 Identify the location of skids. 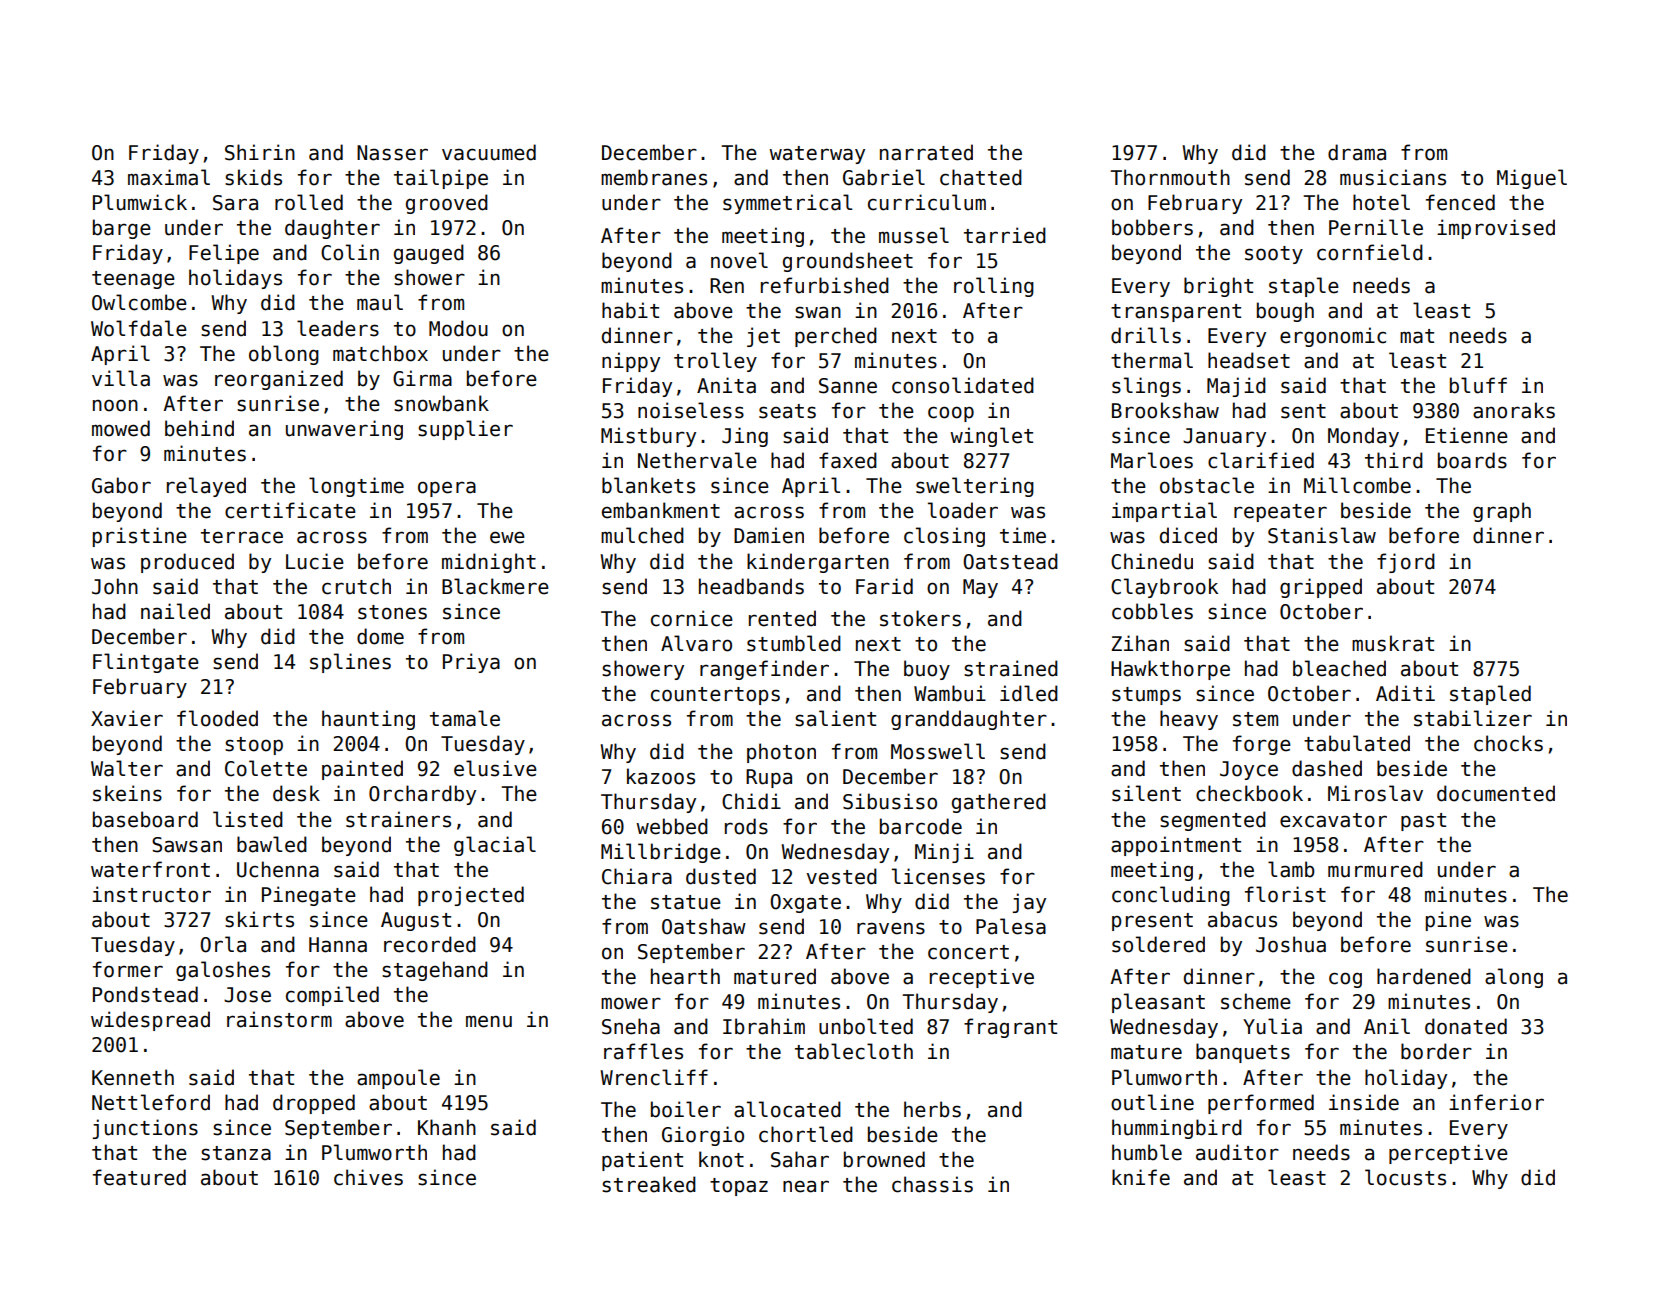
(253, 177).
